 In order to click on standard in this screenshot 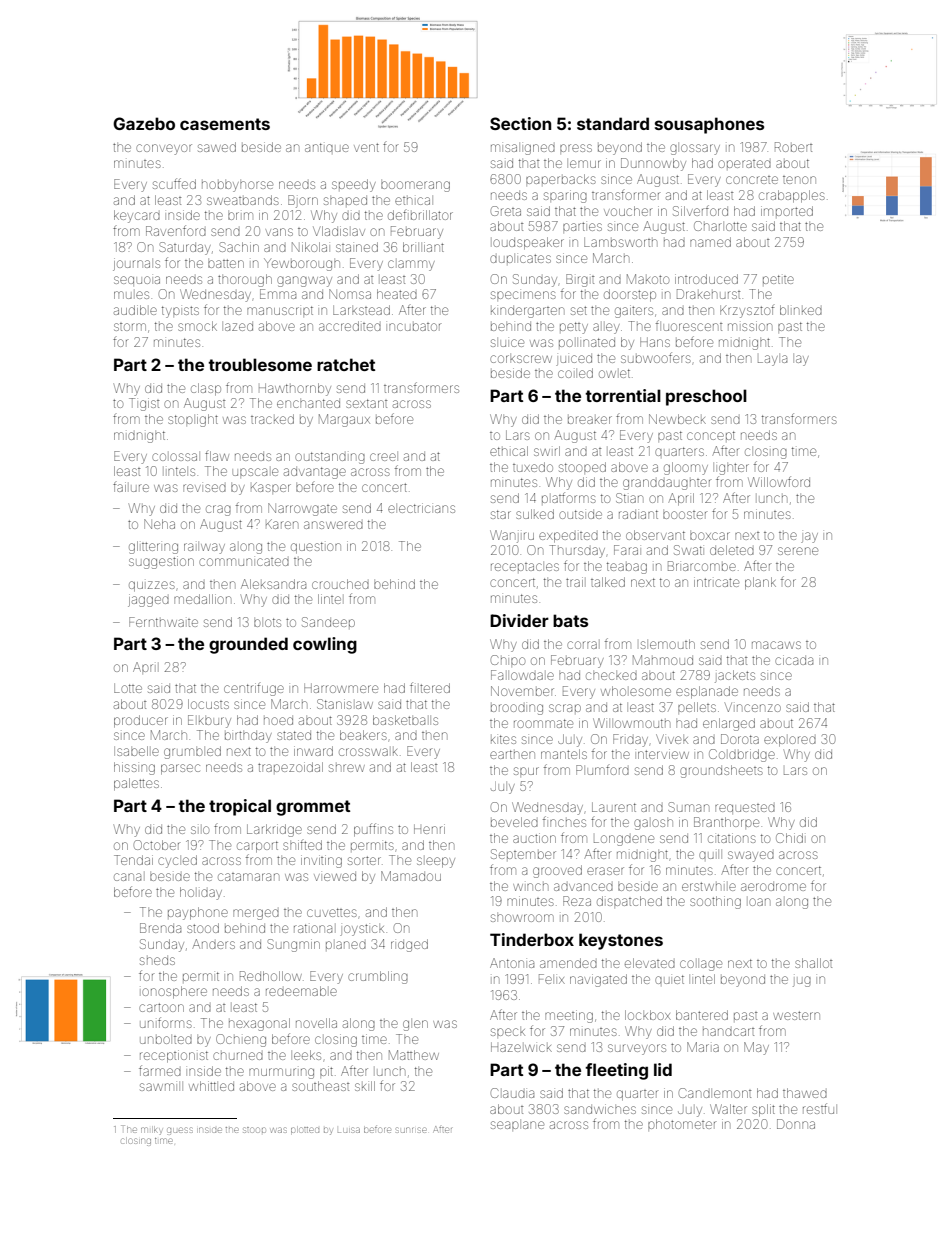, I will do `click(613, 123)`.
